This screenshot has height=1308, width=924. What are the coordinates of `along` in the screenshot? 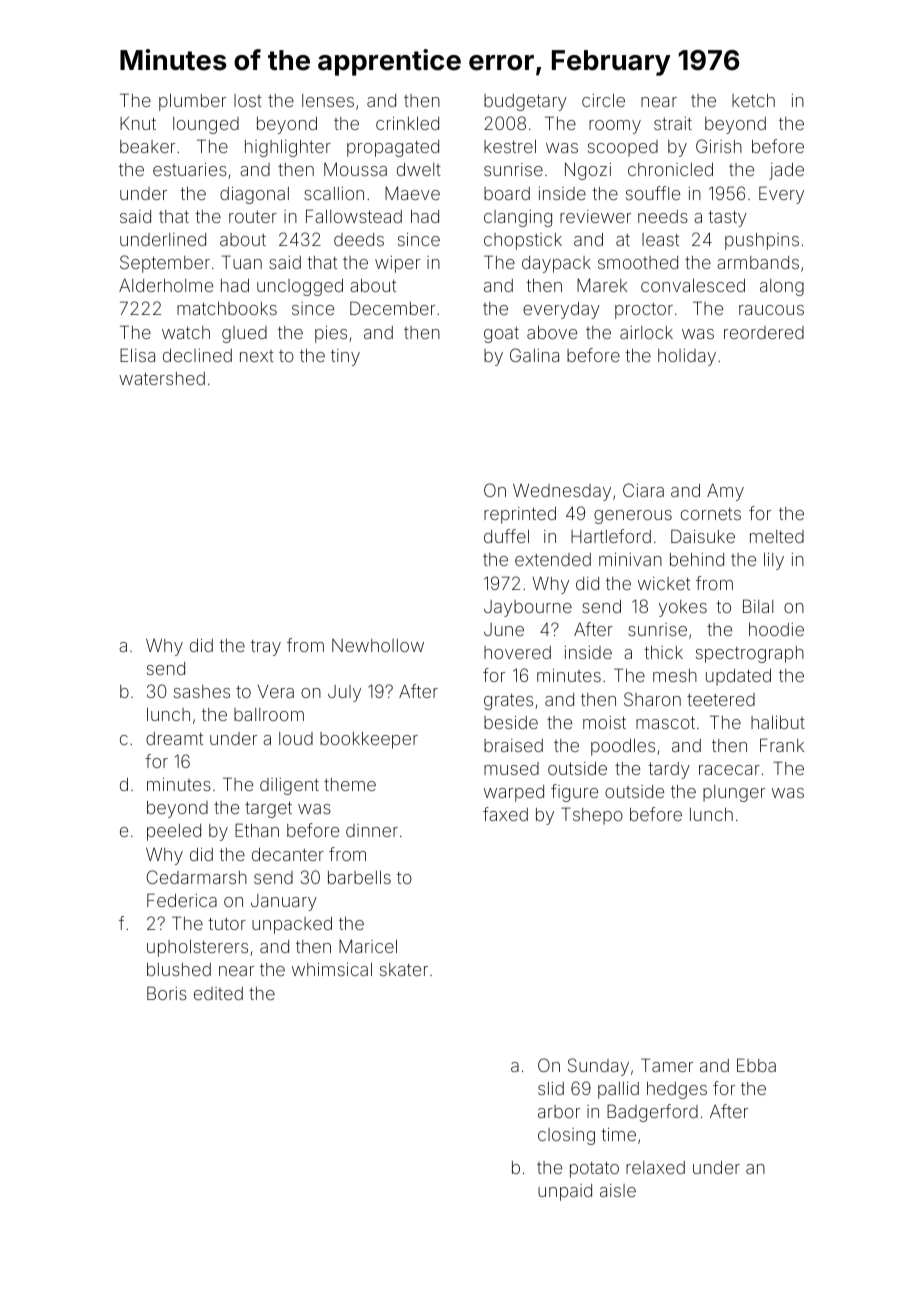 It's located at (782, 287).
